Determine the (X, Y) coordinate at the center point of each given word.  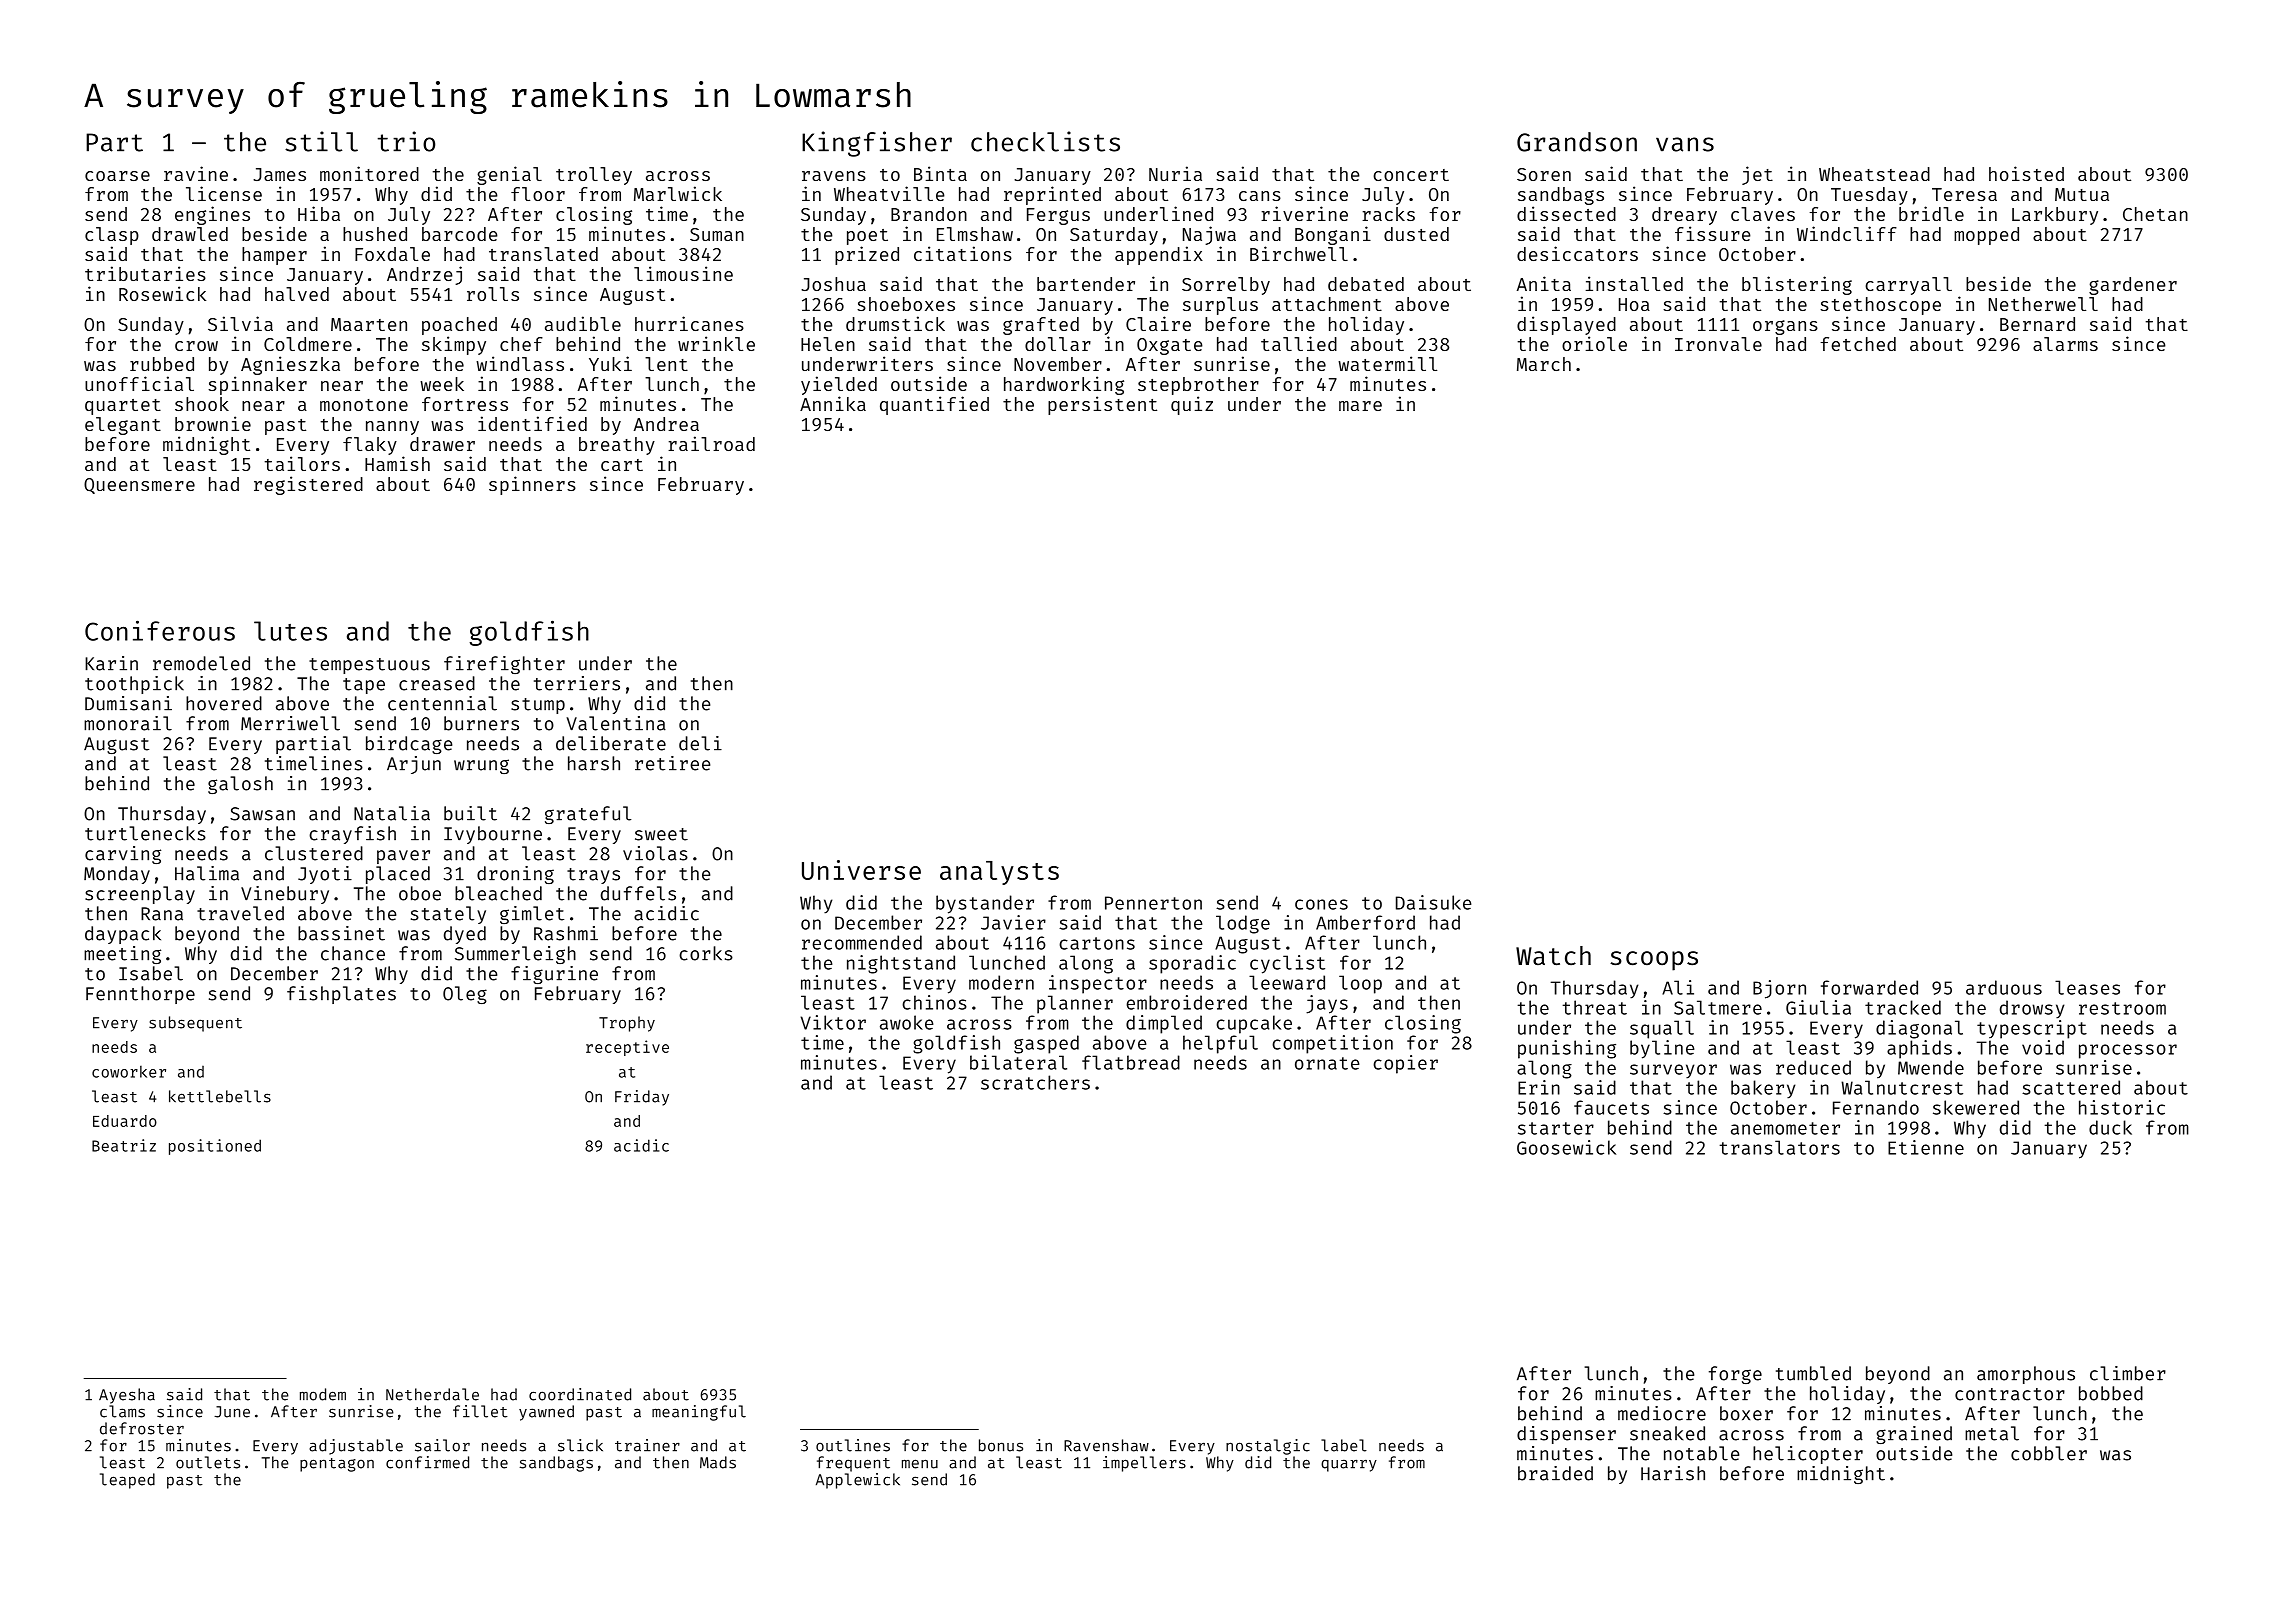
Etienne (1926, 1147)
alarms (2065, 344)
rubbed (162, 364)
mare (1360, 406)
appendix (1159, 255)
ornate (1327, 1063)
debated (1366, 284)
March (1544, 364)
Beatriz (124, 1145)
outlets (208, 1462)
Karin (111, 663)
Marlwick (678, 193)
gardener (2133, 286)
